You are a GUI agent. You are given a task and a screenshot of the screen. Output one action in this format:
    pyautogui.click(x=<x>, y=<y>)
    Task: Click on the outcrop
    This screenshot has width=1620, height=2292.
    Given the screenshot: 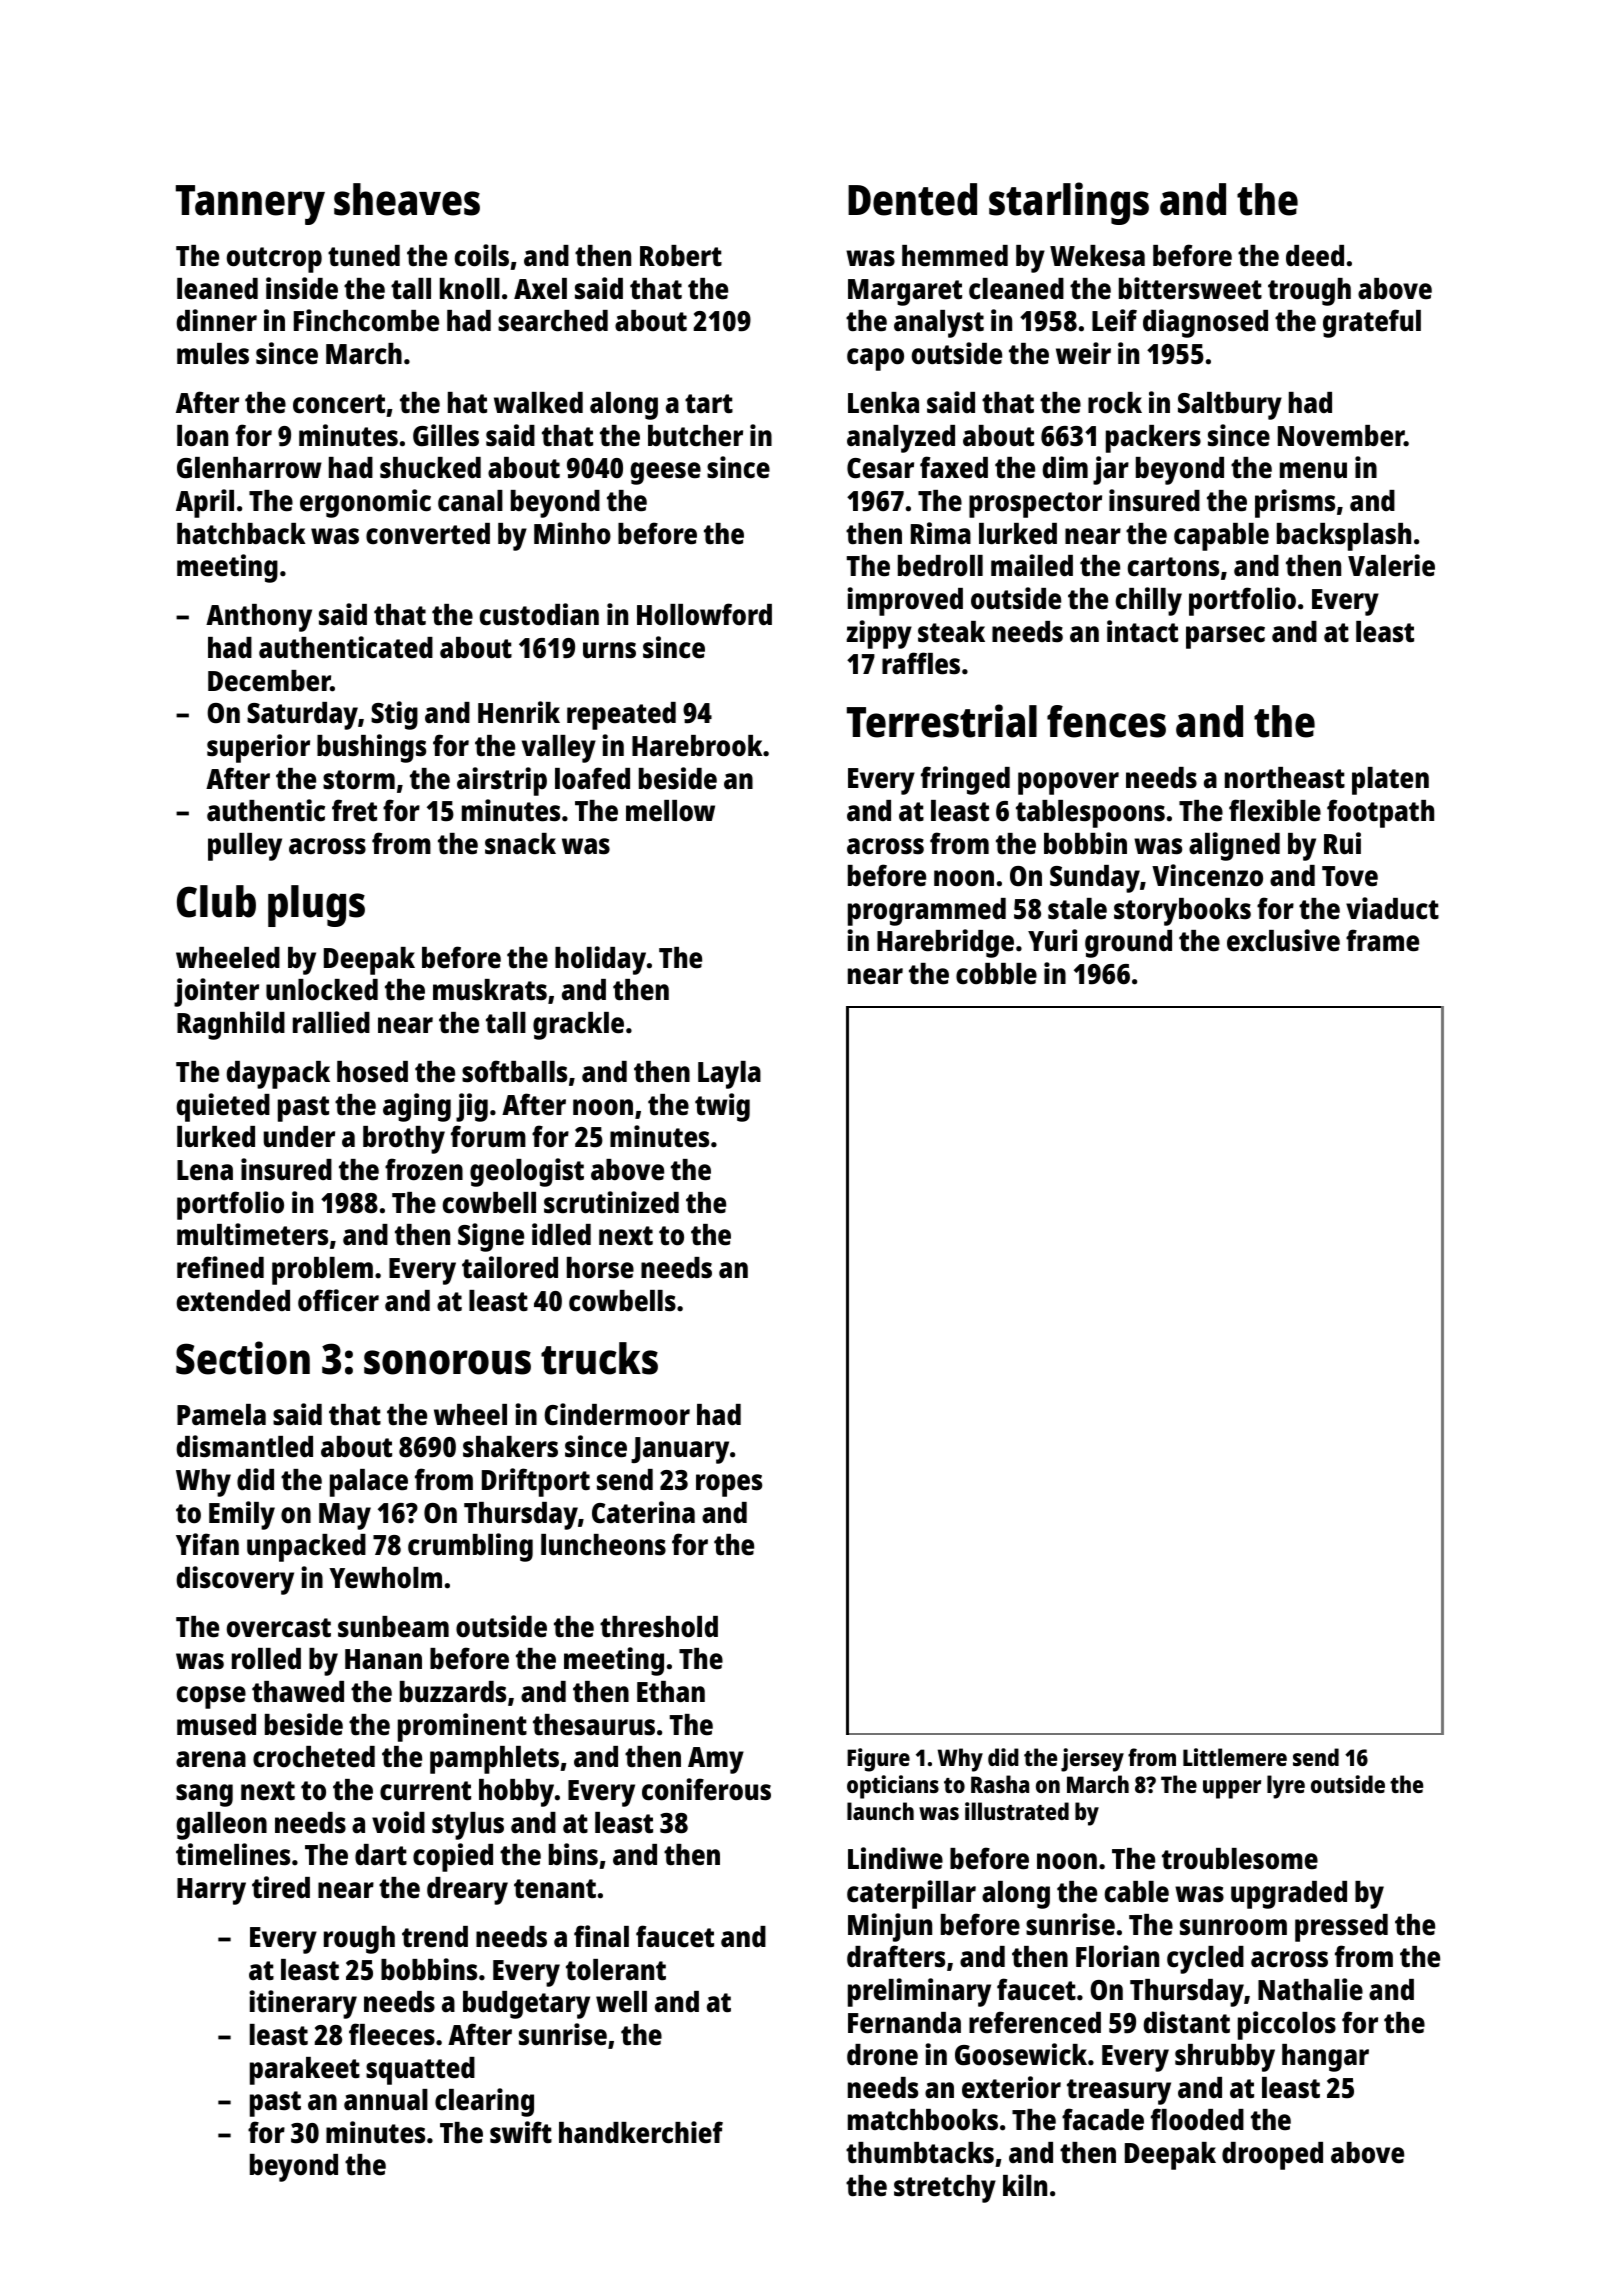 What is the action you would take?
    pyautogui.click(x=274, y=260)
